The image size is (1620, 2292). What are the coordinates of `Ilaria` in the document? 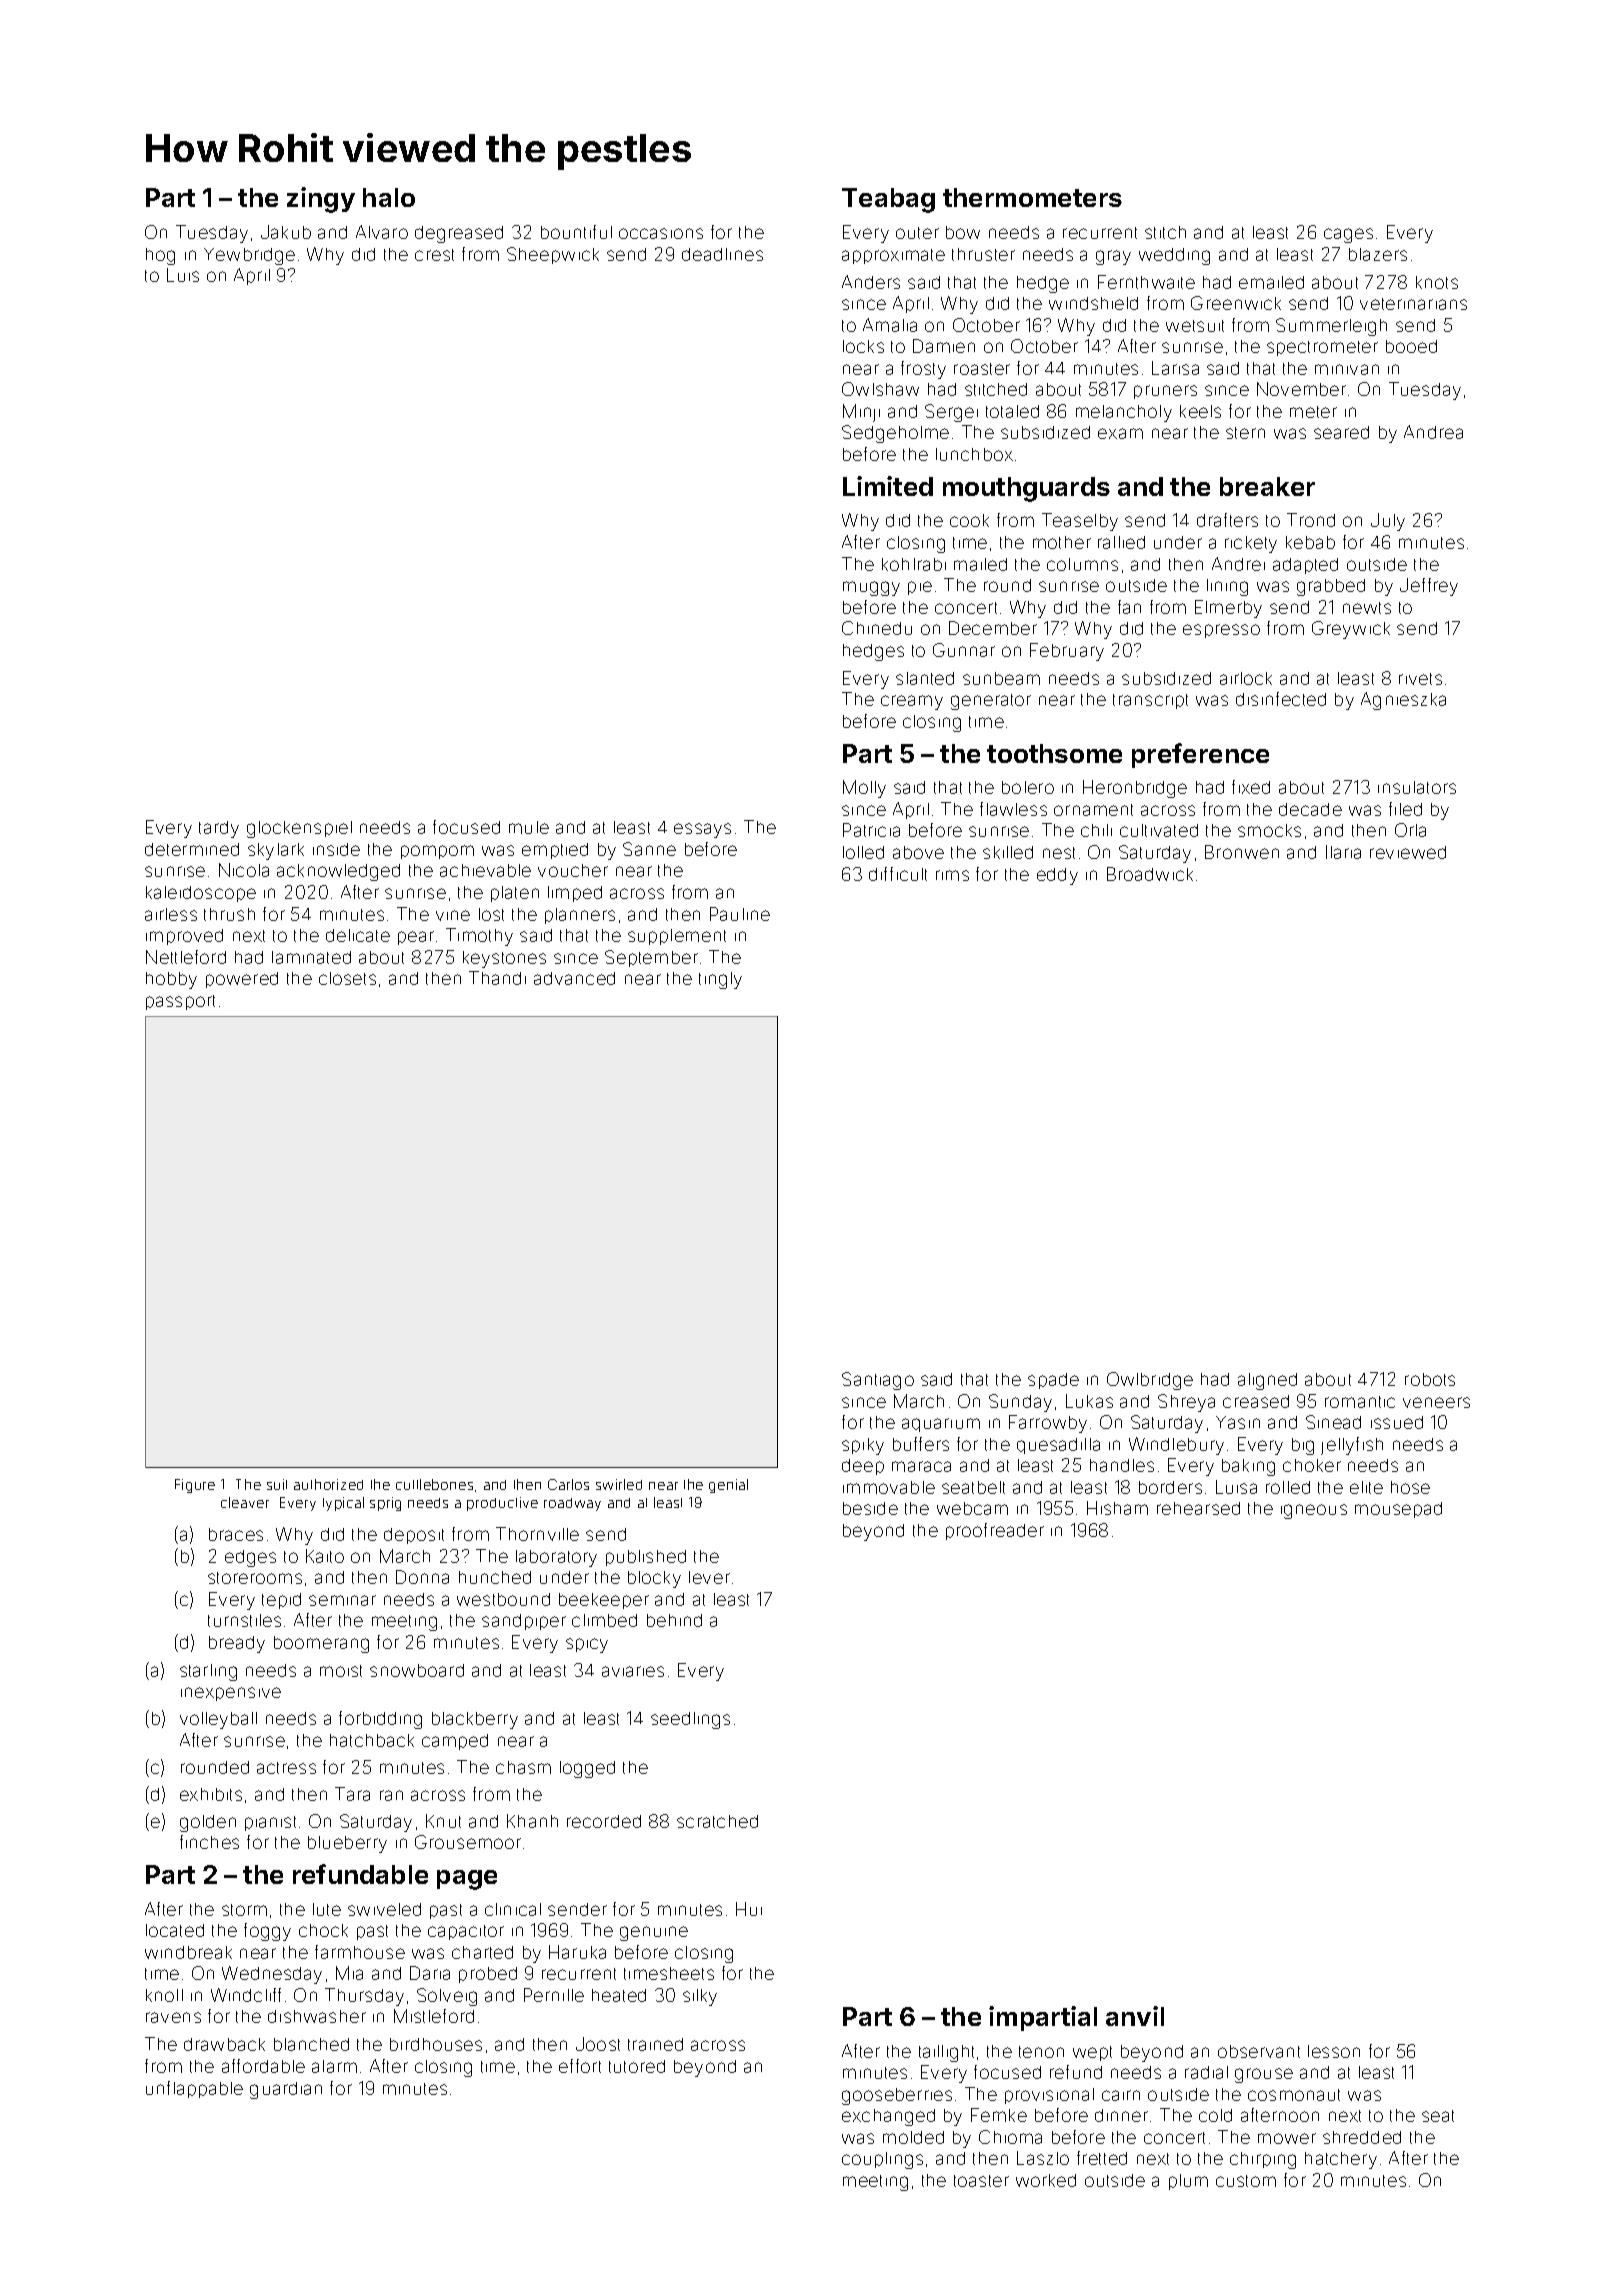 It's located at (1343, 852).
